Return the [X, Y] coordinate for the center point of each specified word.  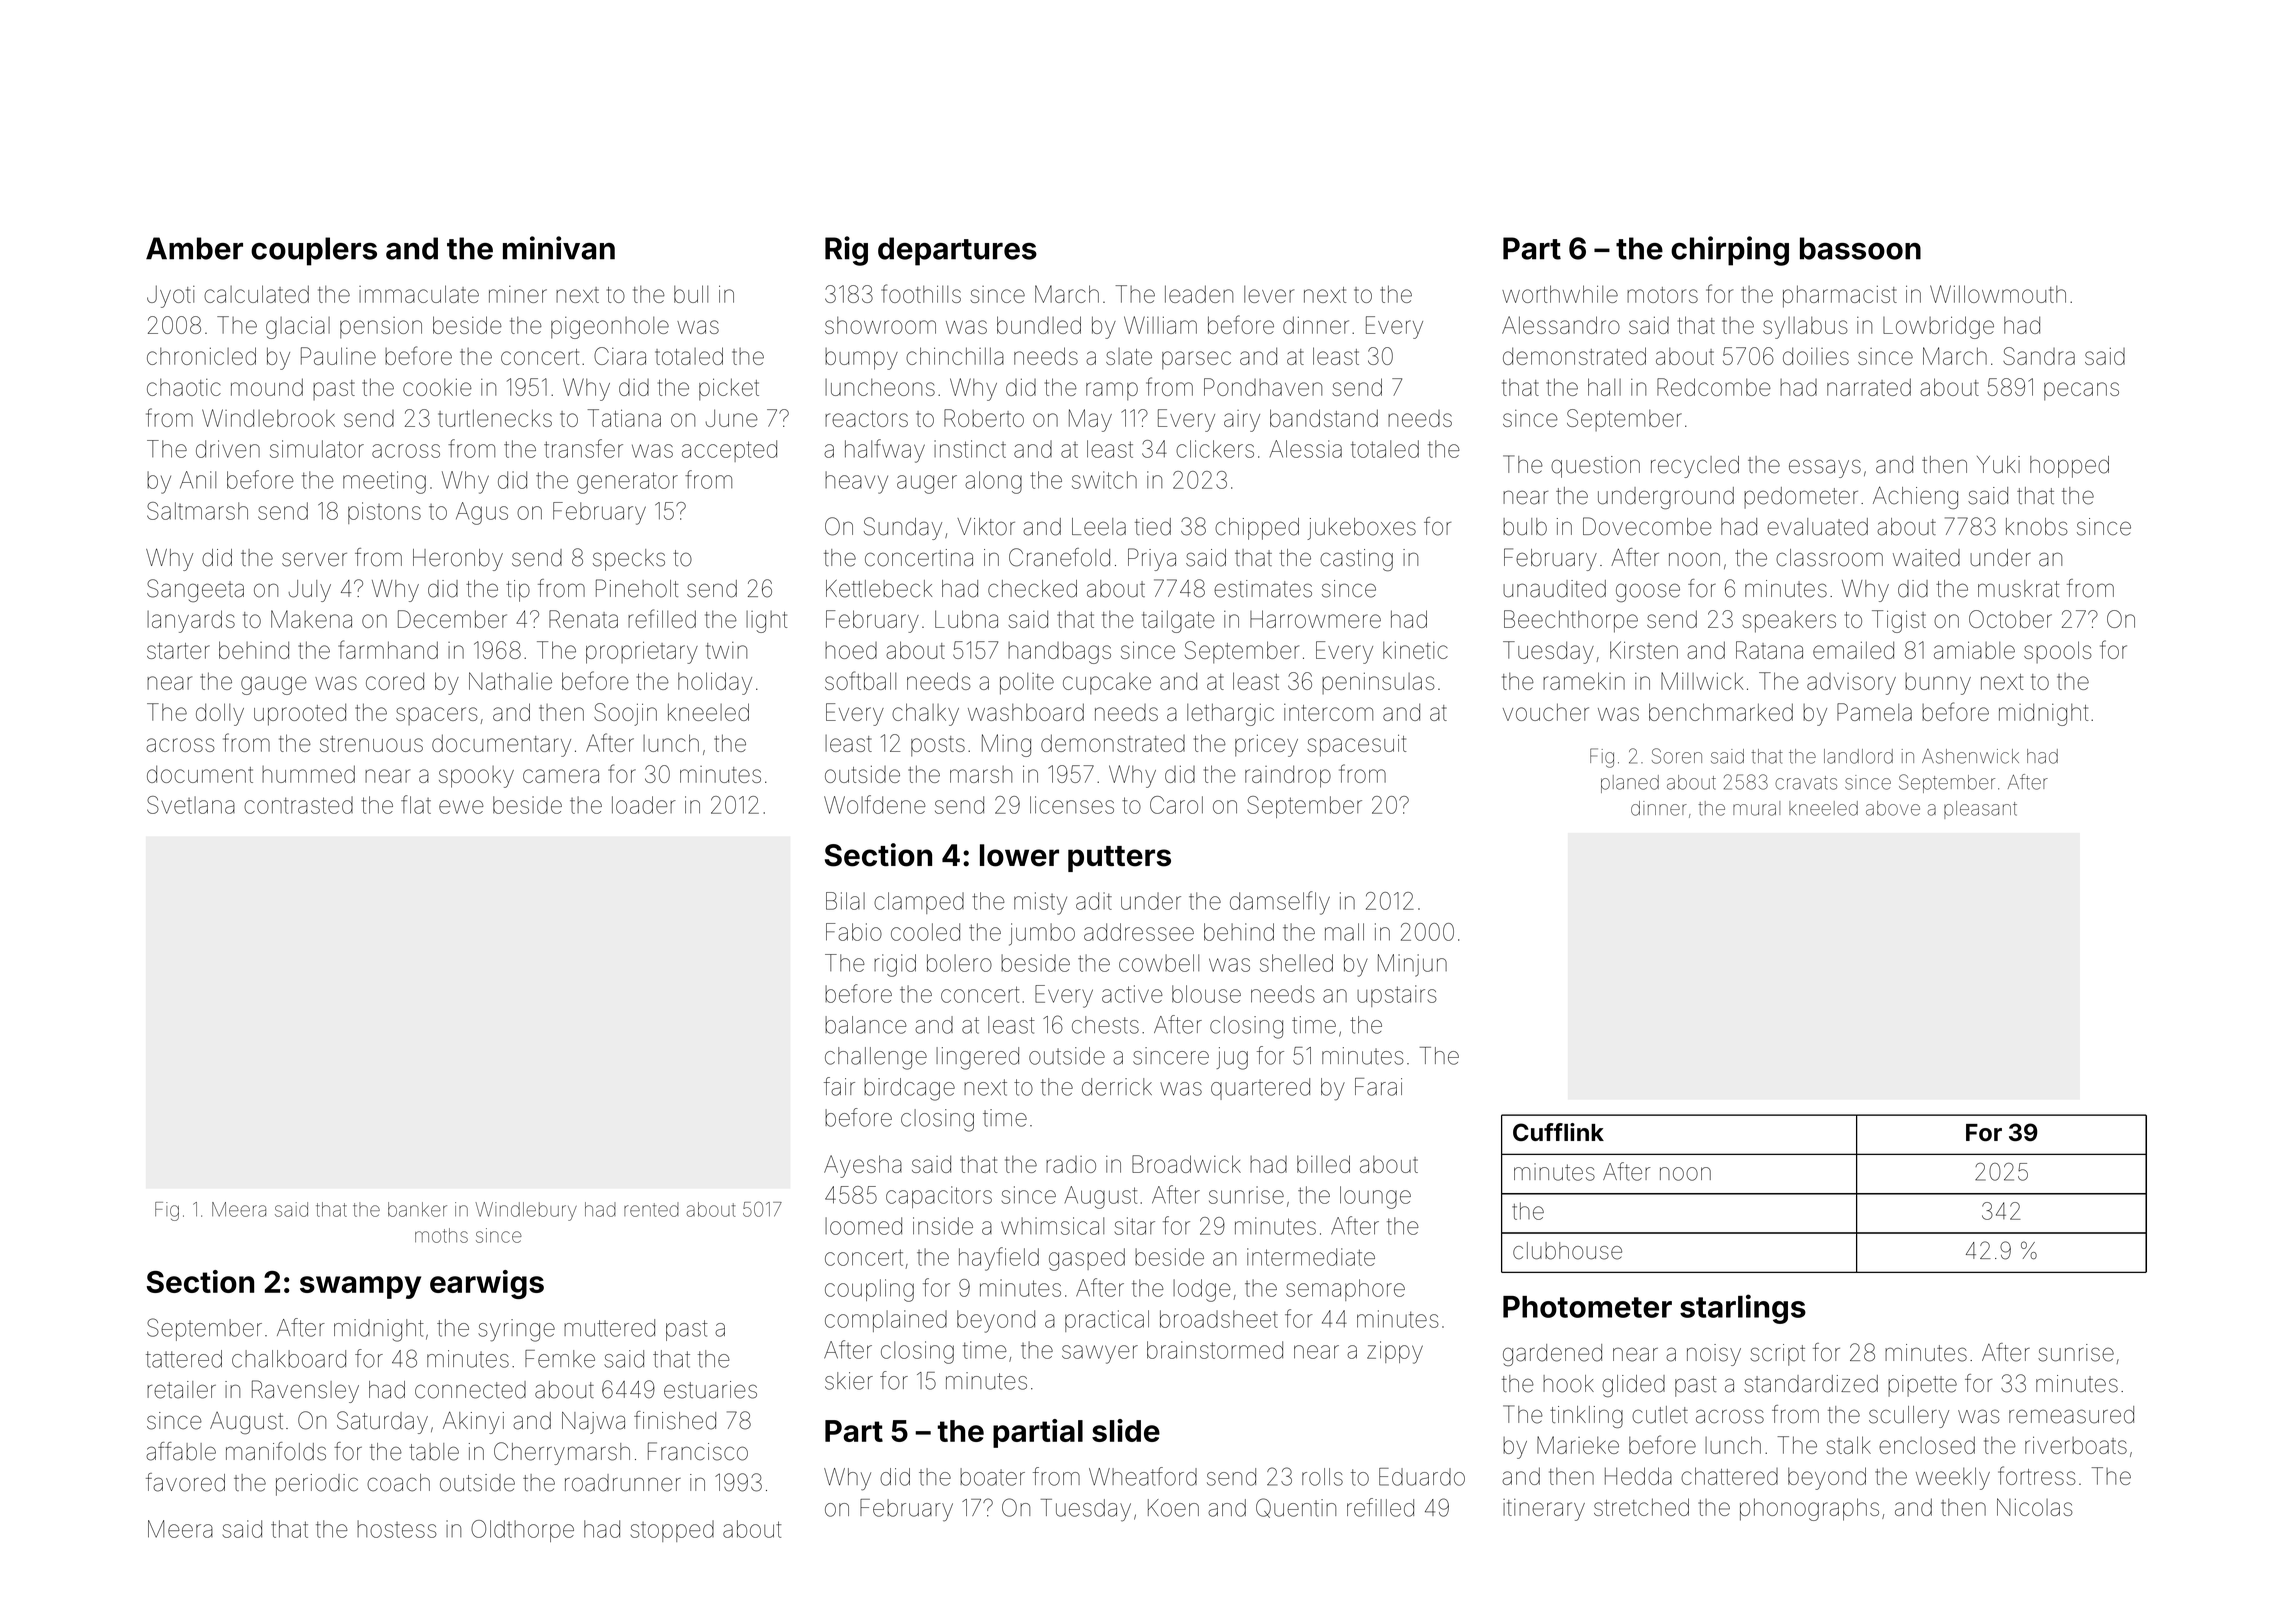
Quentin [1296, 1508]
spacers [437, 716]
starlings [1743, 1309]
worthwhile [1560, 294]
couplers [314, 251]
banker [417, 1209]
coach [398, 1483]
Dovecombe [1647, 526]
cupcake [1107, 684]
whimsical [1052, 1226]
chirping [1730, 251]
